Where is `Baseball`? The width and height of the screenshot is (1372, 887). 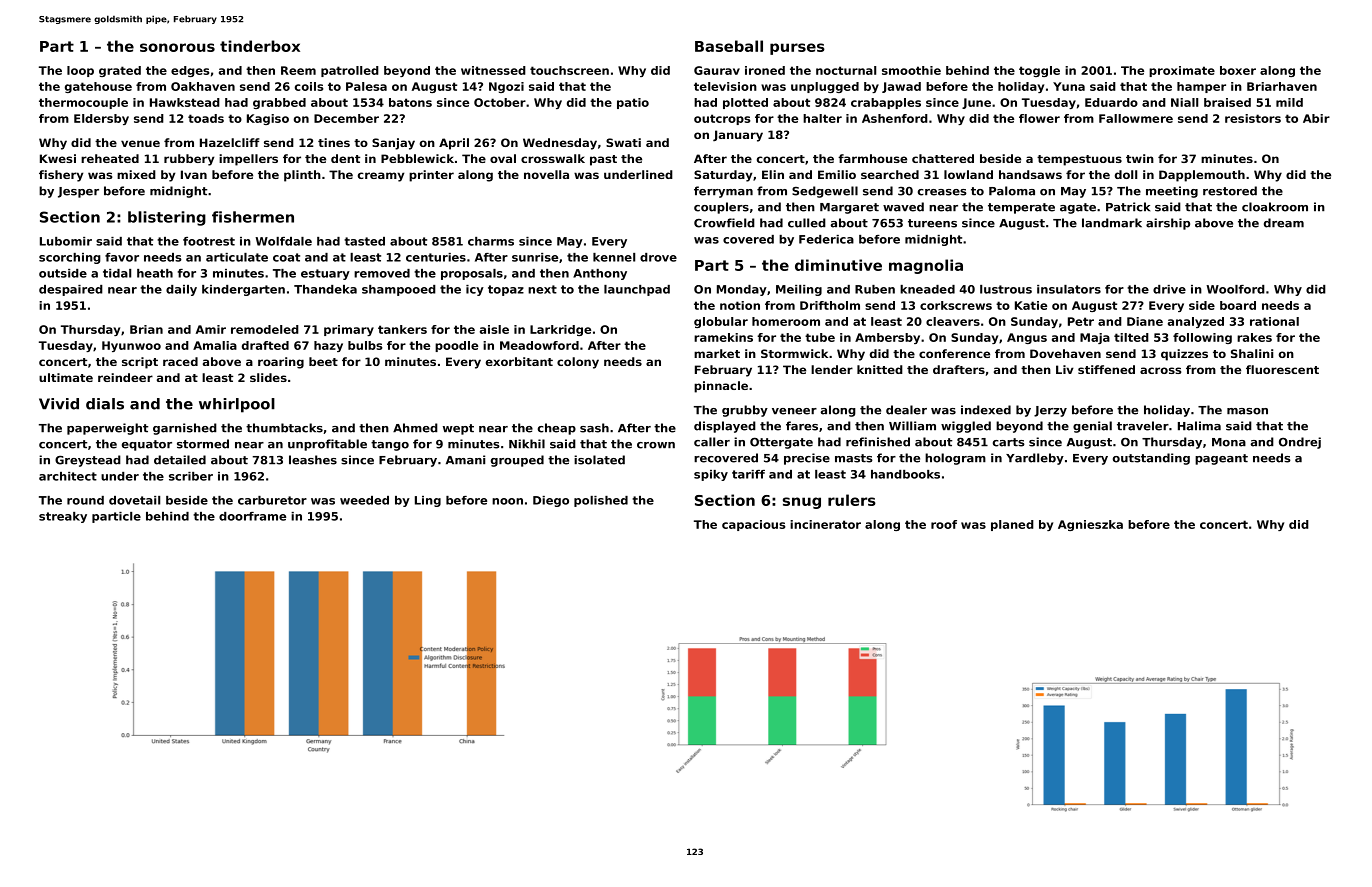
Baseball is located at coordinates (729, 46).
